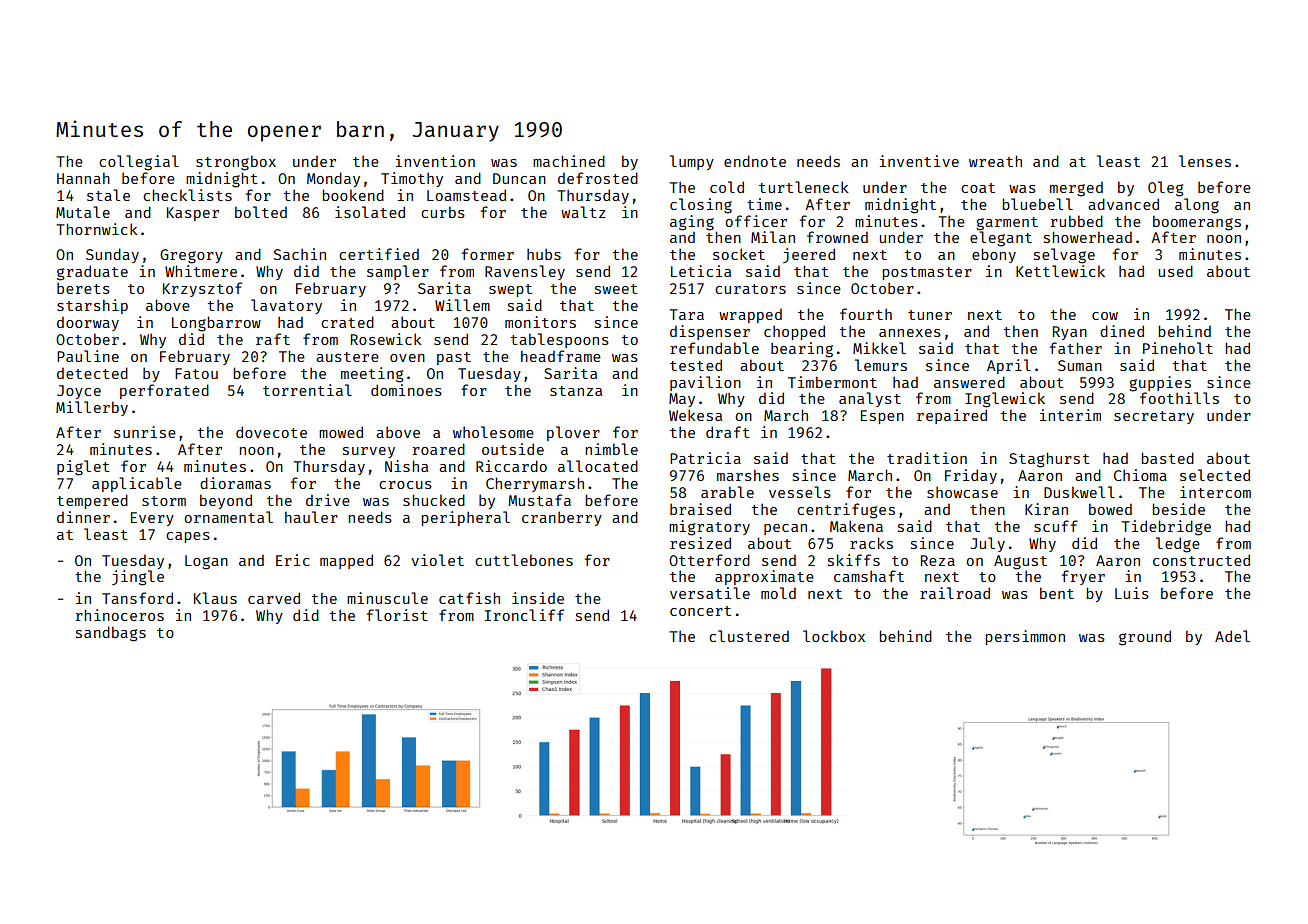 This page has height=924, width=1308. Describe the element at coordinates (749, 636) in the page. I see `clustered` at that location.
